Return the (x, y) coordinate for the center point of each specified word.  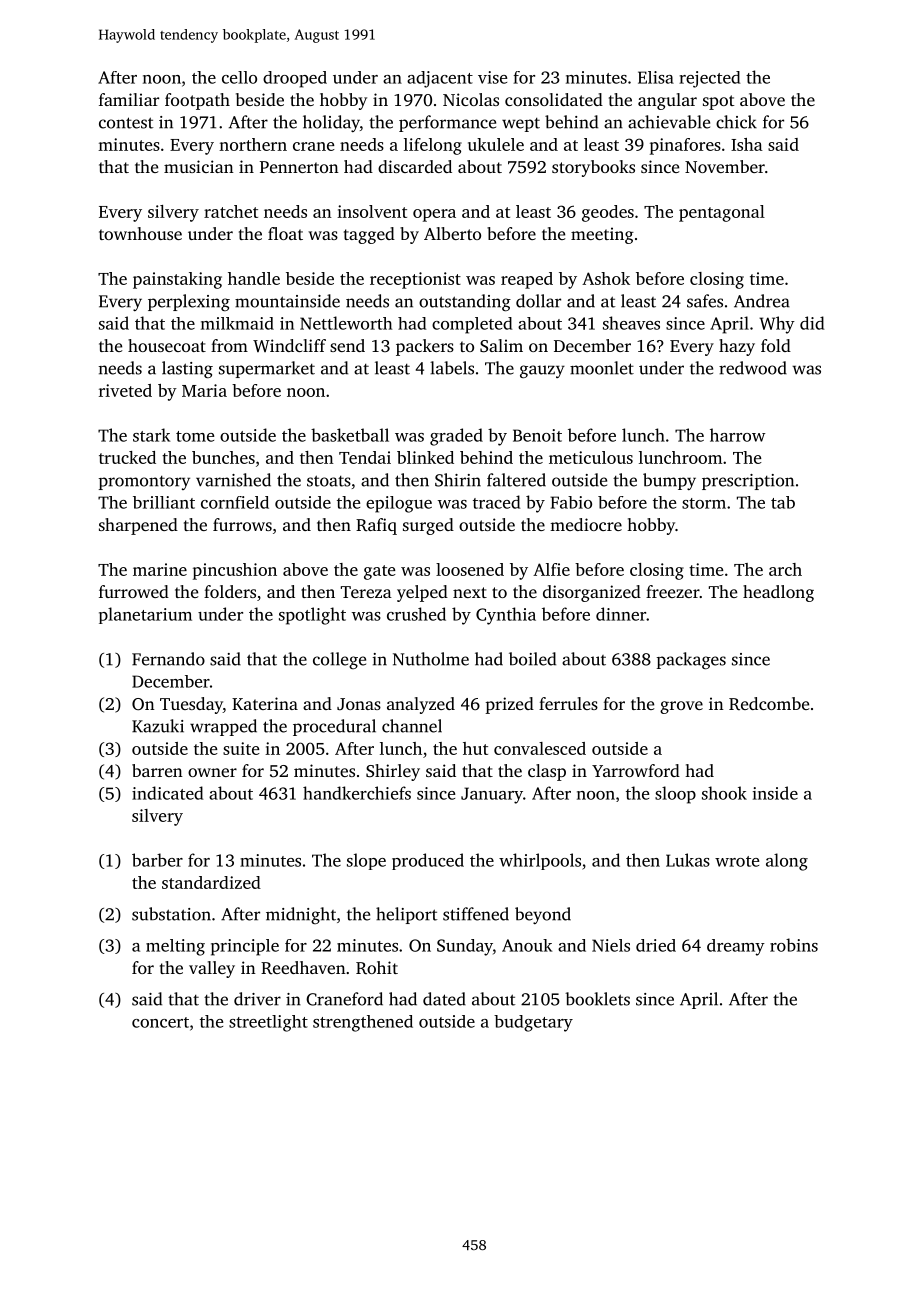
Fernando (168, 659)
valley (212, 969)
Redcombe (769, 703)
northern (253, 144)
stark (151, 435)
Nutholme (431, 659)
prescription (748, 482)
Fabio (571, 502)
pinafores (685, 146)
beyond (543, 915)
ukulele (496, 144)
